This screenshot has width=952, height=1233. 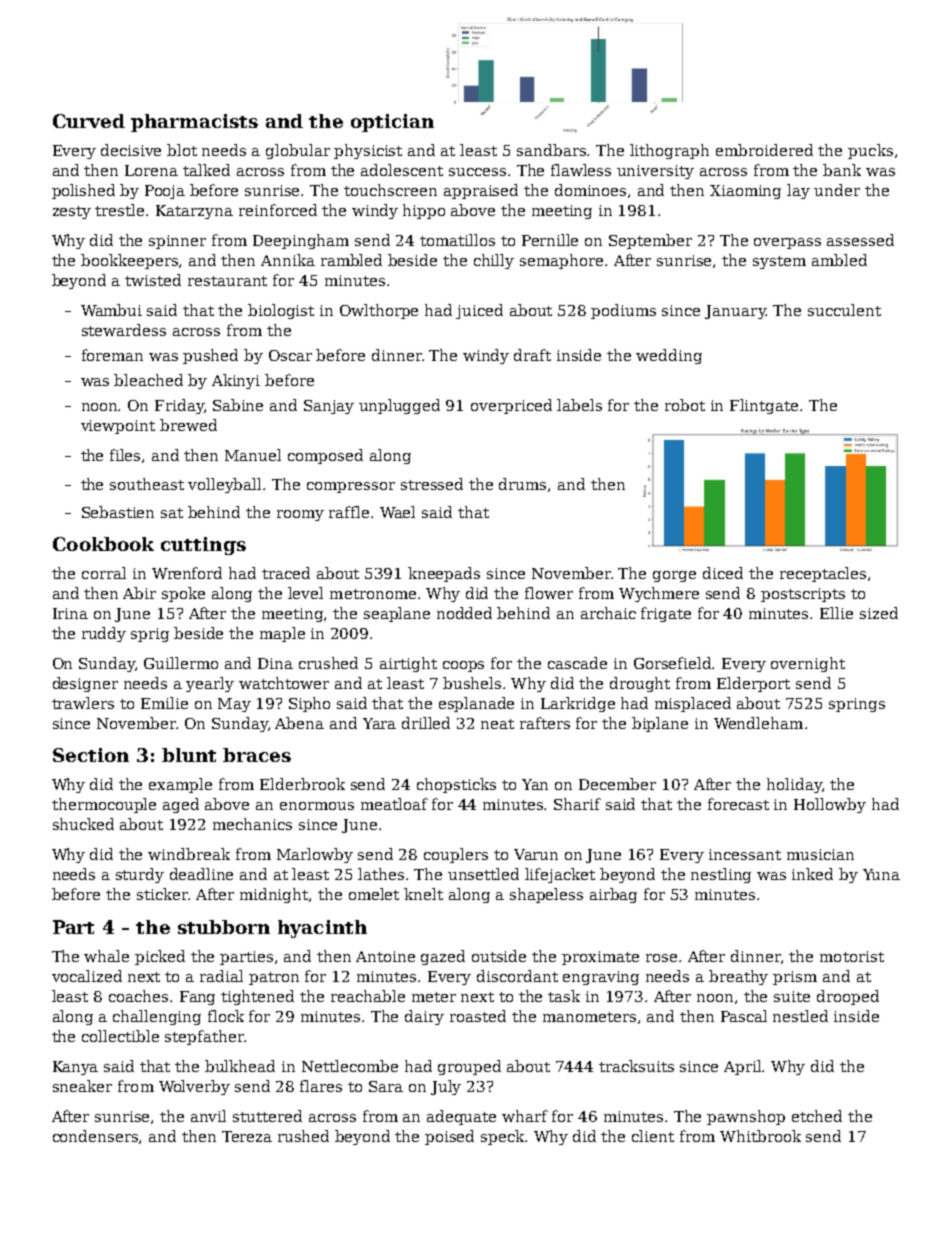 I want to click on chopsticks, so click(x=456, y=785).
